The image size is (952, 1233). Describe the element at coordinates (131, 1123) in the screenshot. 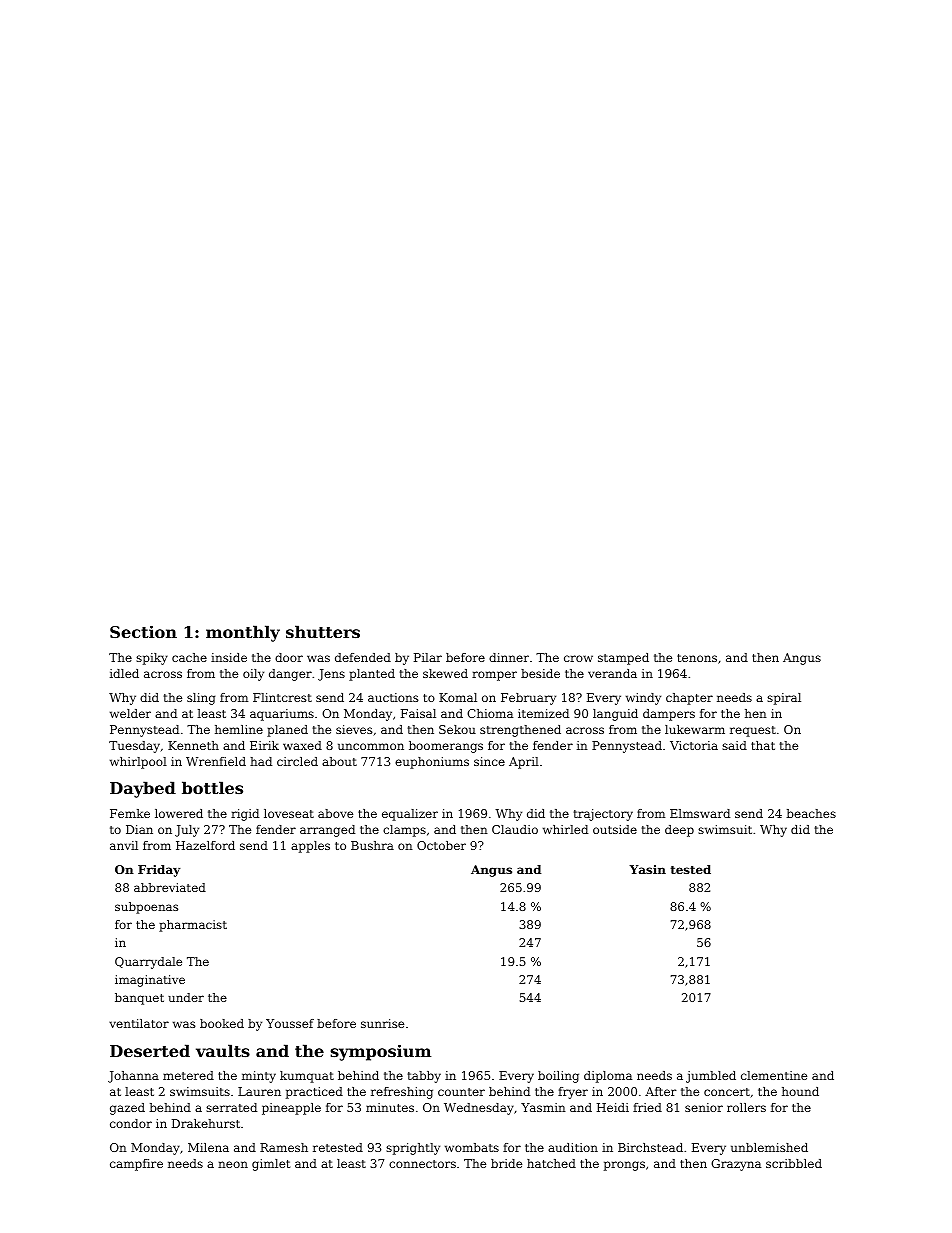

I see `condor` at that location.
